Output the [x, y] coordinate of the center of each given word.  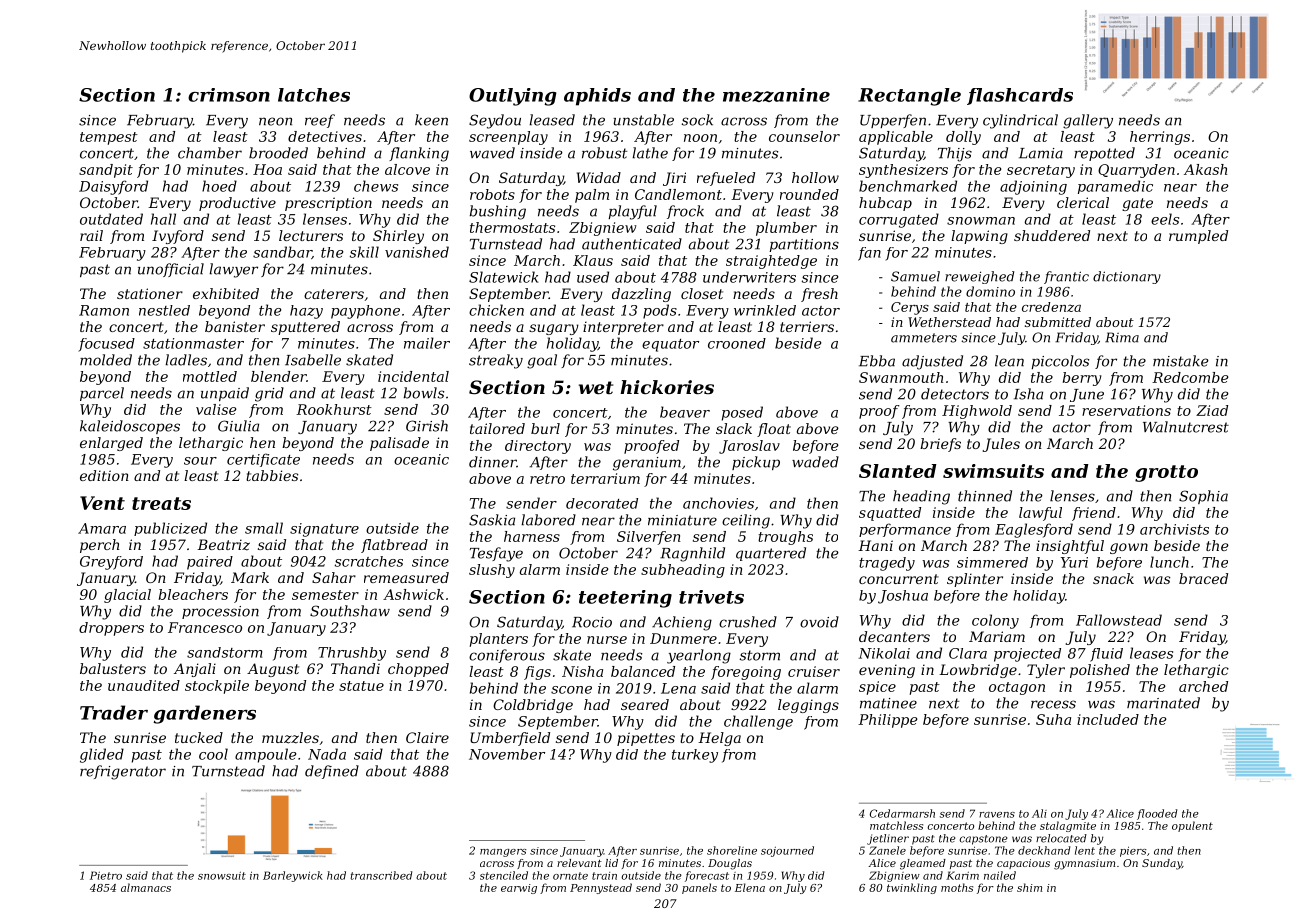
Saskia [492, 520]
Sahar [334, 577]
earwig [519, 889]
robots [492, 194]
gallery [1088, 121]
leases [1151, 653]
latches [314, 95]
